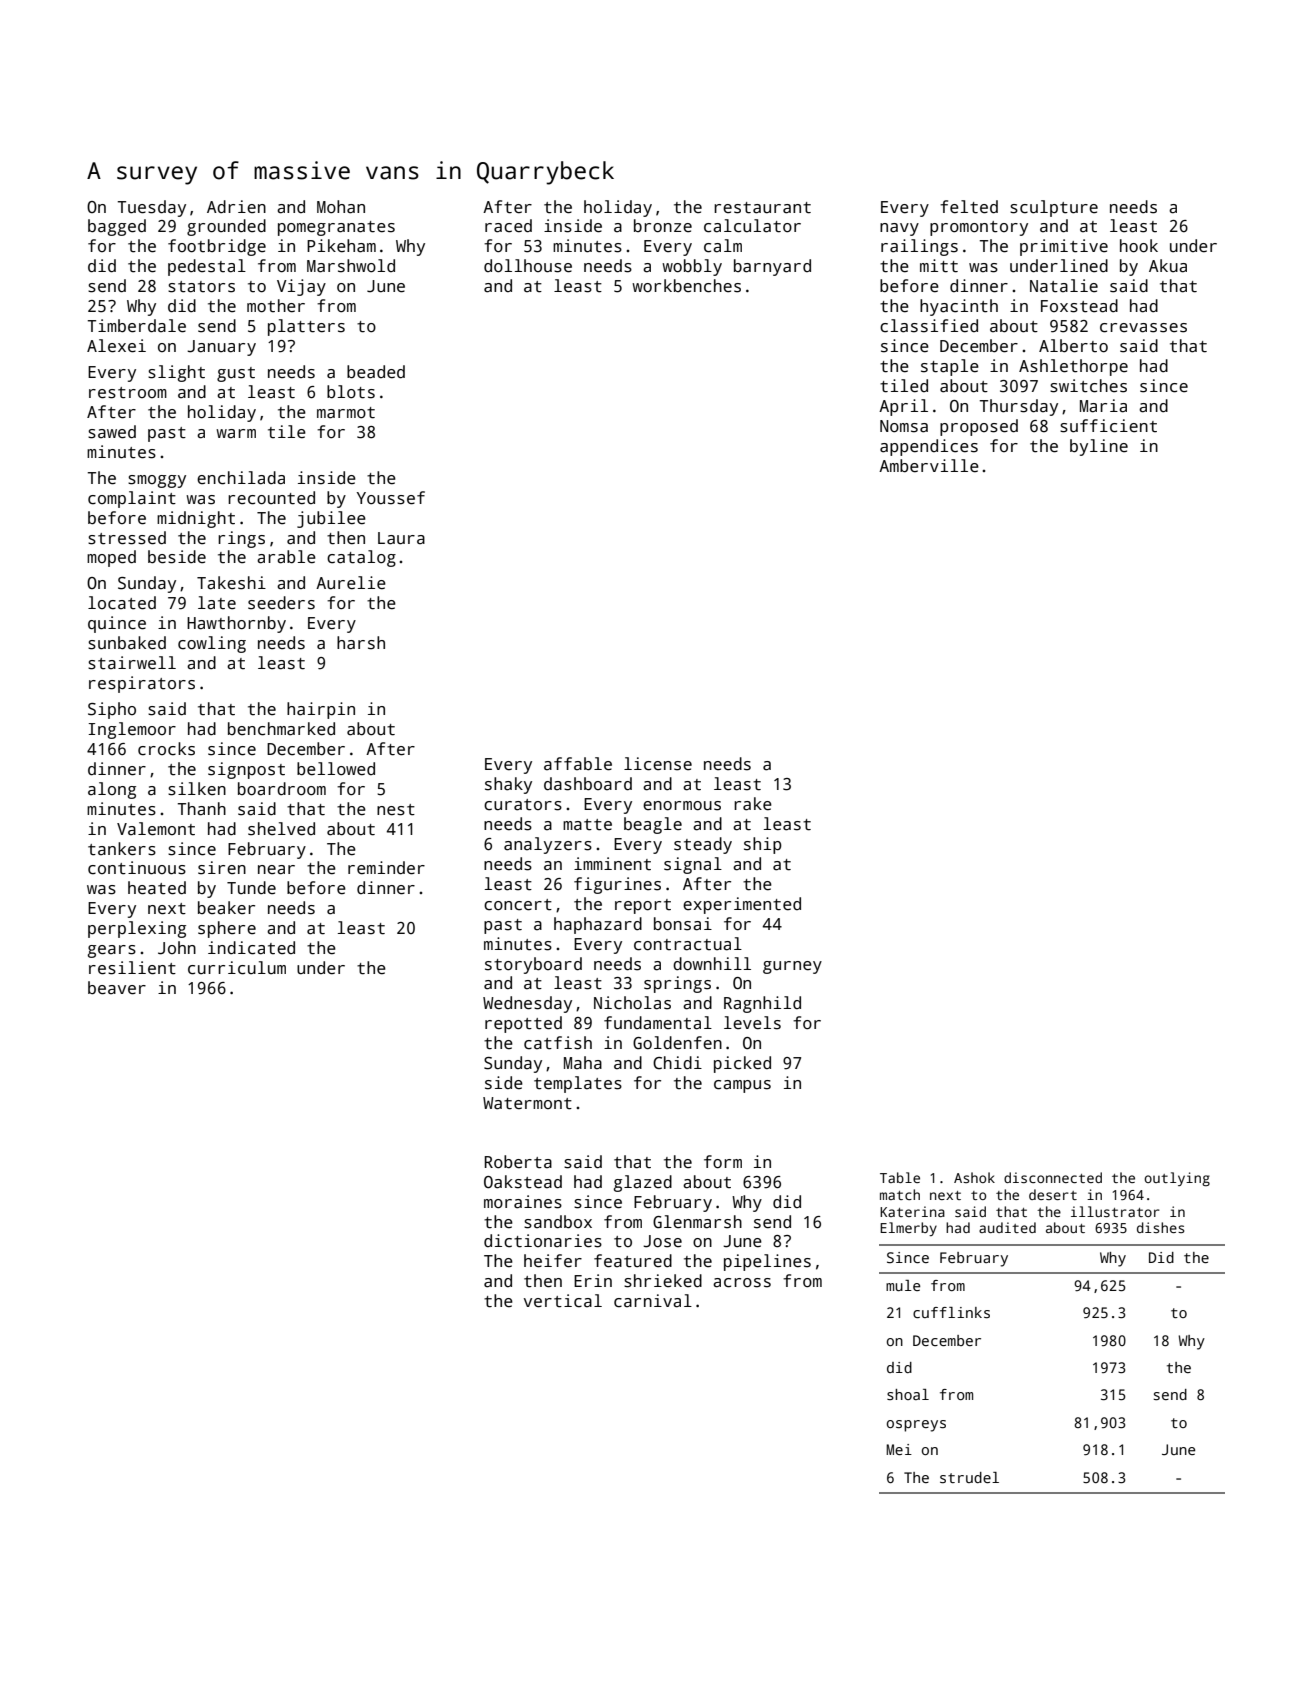 The width and height of the screenshot is (1312, 1698). Describe the element at coordinates (772, 267) in the screenshot. I see `barnyard` at that location.
